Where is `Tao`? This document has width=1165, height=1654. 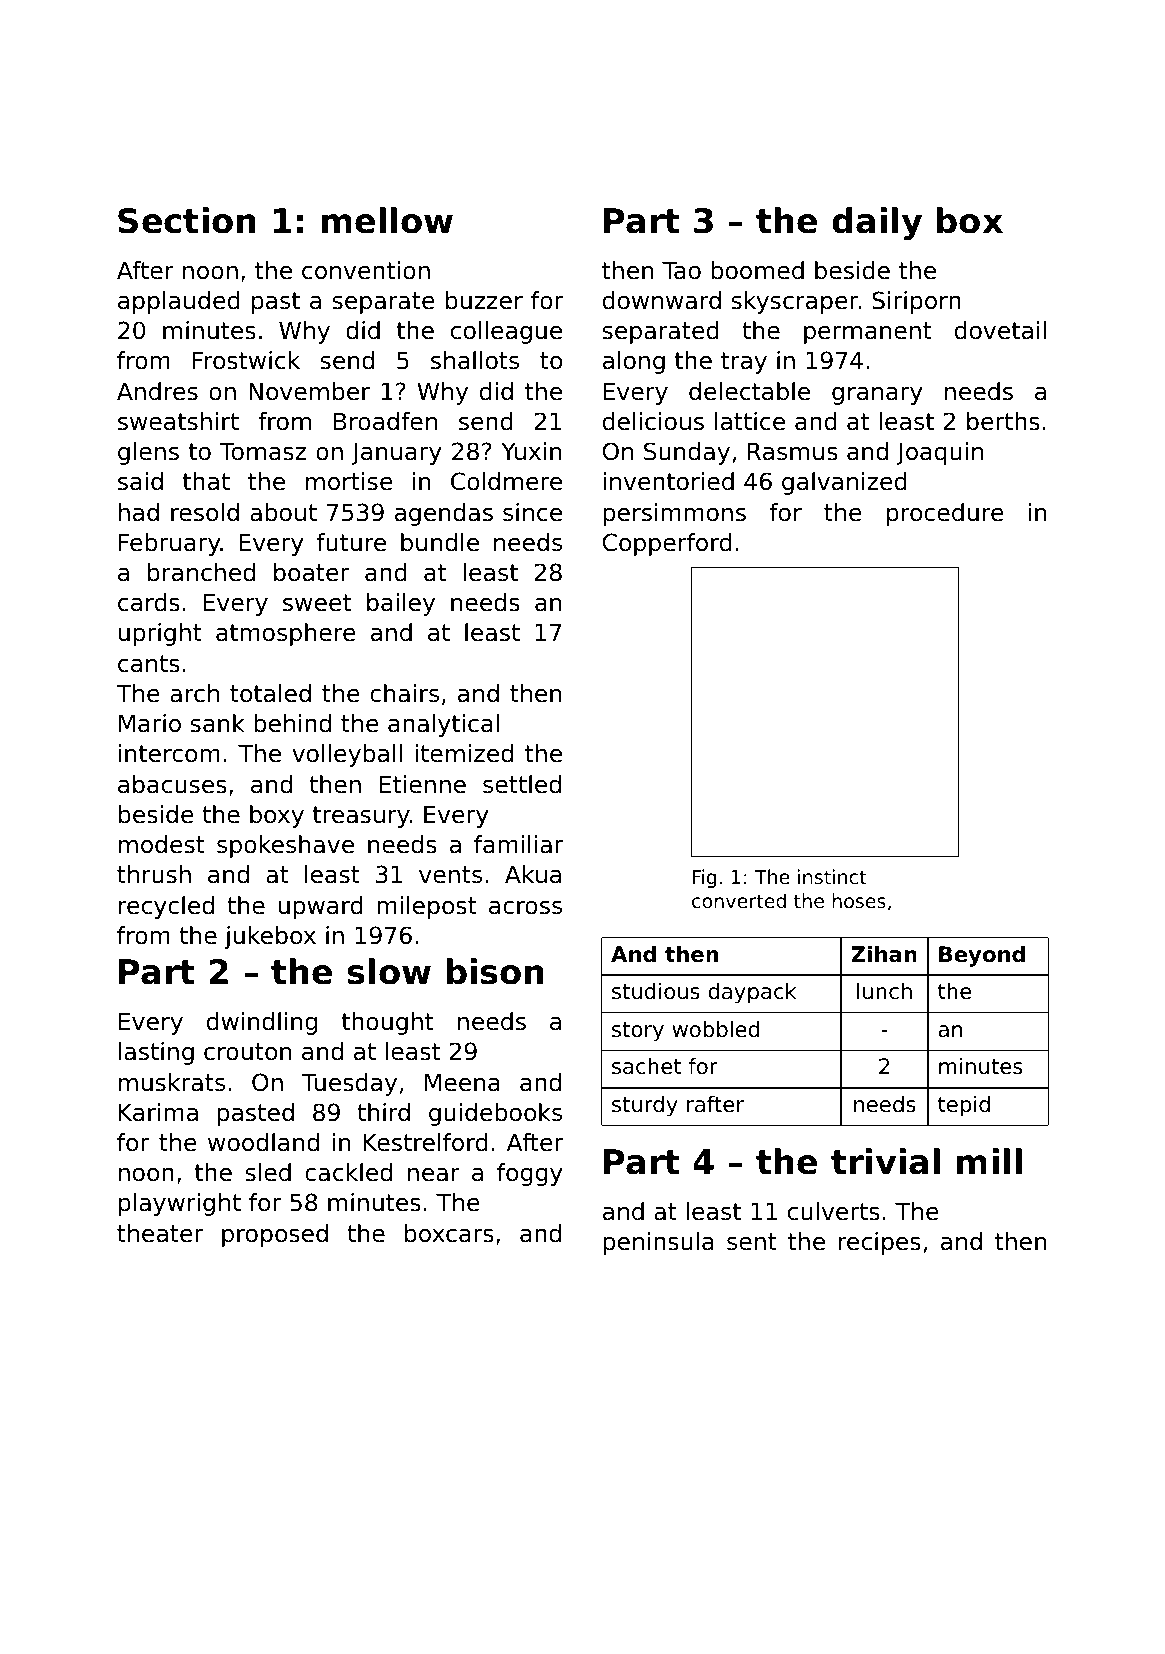
Tao is located at coordinates (681, 271).
